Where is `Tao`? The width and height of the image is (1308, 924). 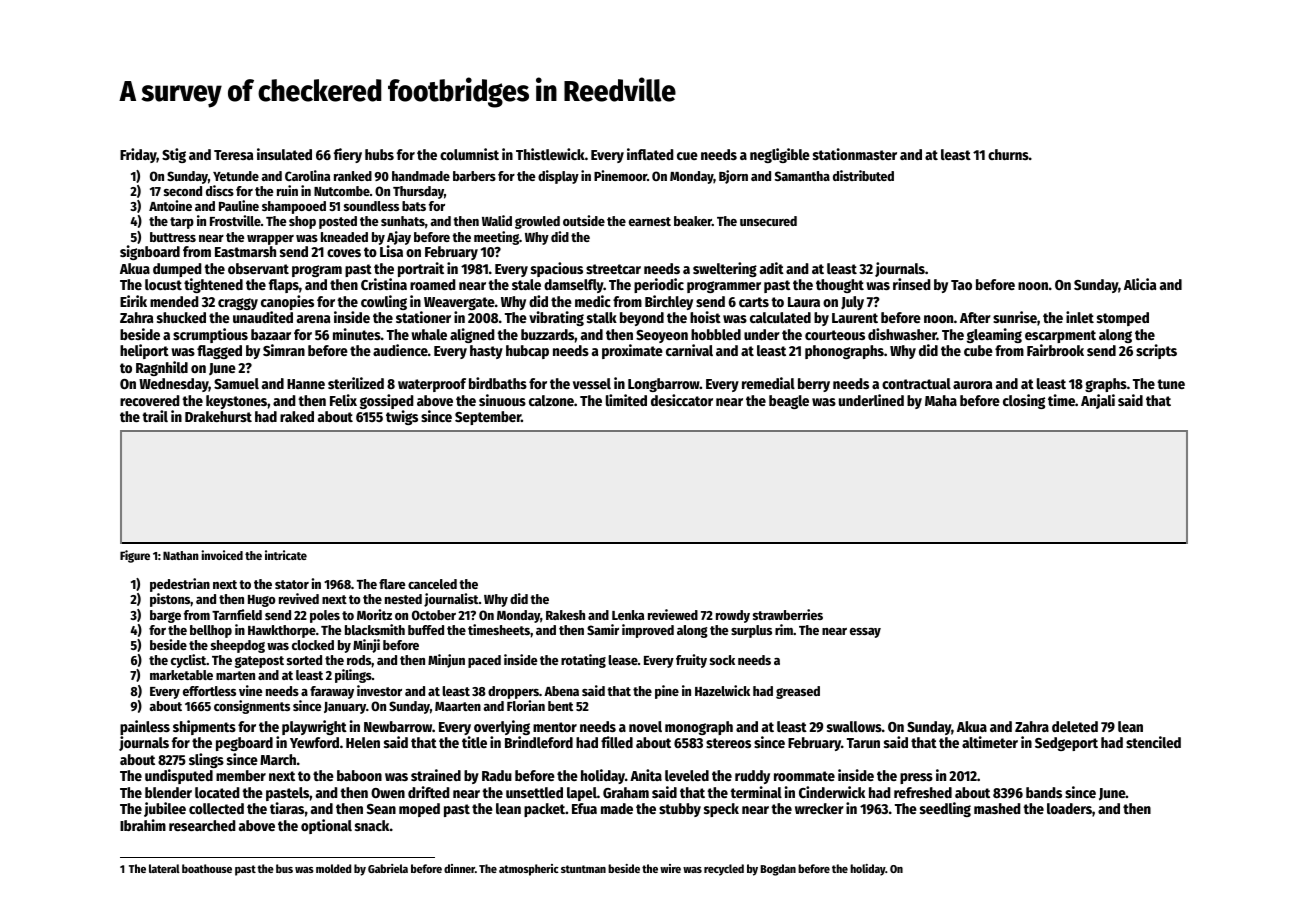
Tao is located at coordinates (961, 285).
